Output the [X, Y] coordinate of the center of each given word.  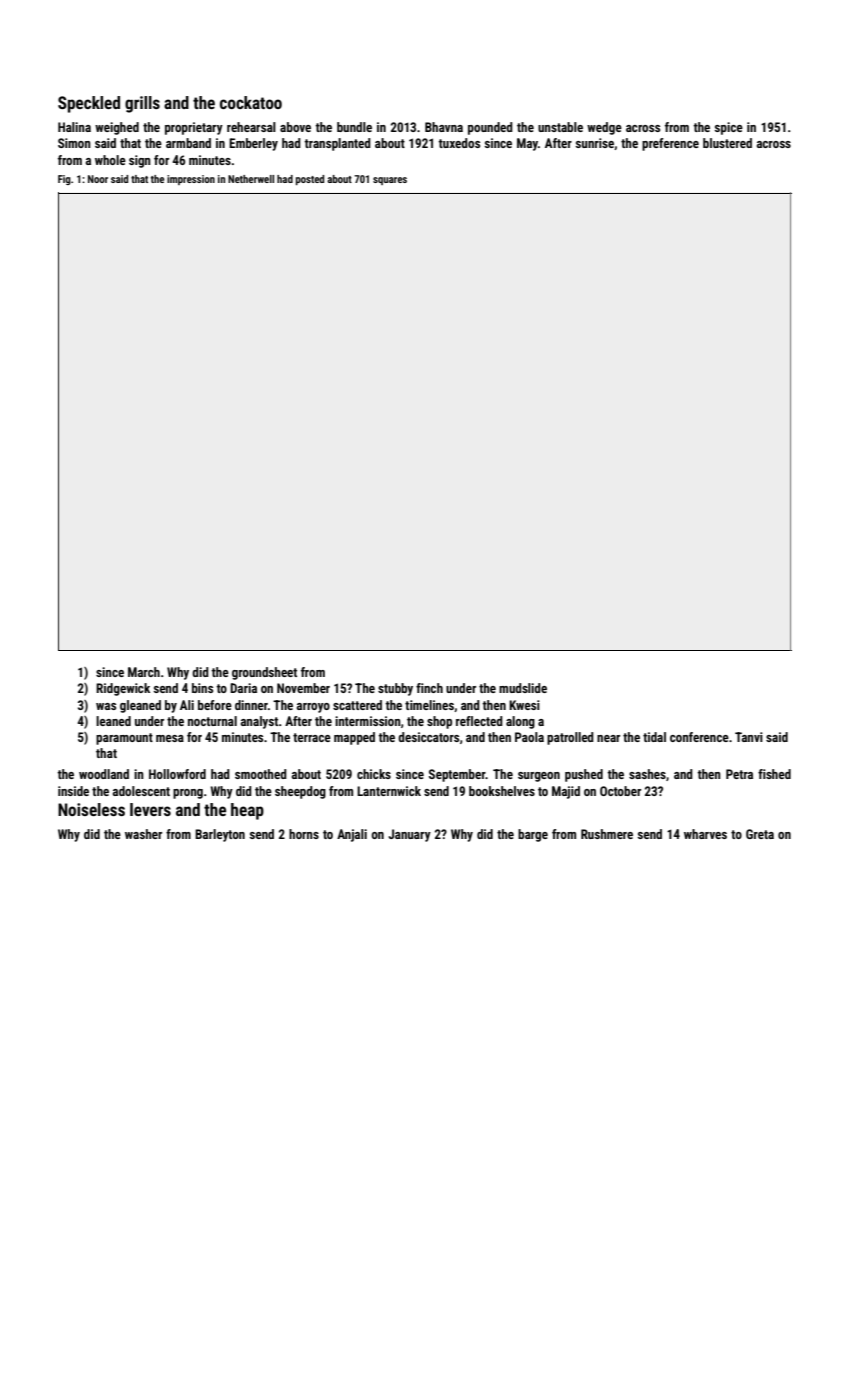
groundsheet [264, 673]
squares [390, 181]
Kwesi [524, 705]
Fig [64, 180]
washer [143, 834]
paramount [124, 739]
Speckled [89, 104]
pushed [584, 775]
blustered [727, 143]
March [144, 672]
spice [729, 128]
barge [533, 835]
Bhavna [444, 127]
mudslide [523, 688]
